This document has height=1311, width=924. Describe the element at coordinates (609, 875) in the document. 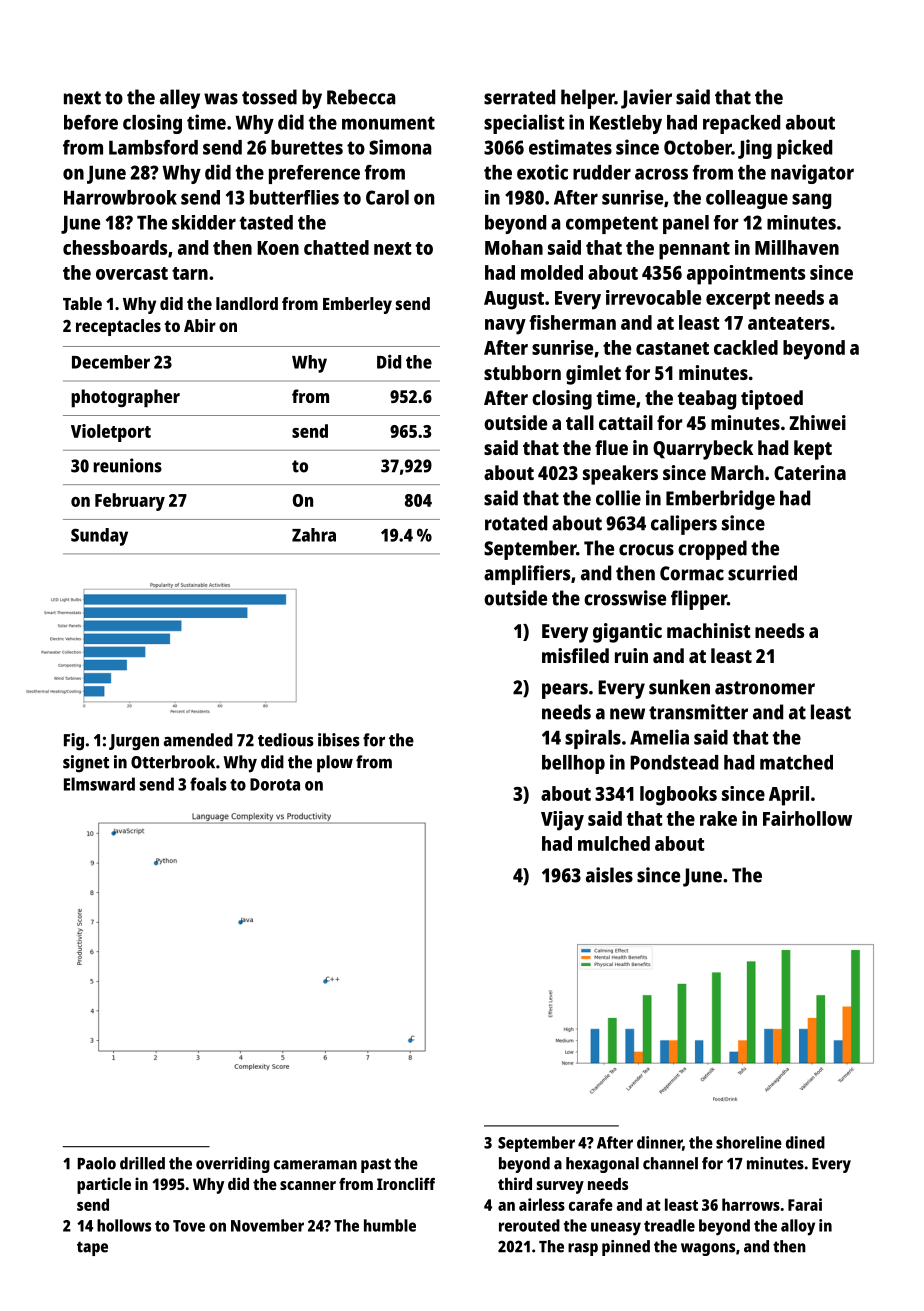

I see `aisles` at that location.
